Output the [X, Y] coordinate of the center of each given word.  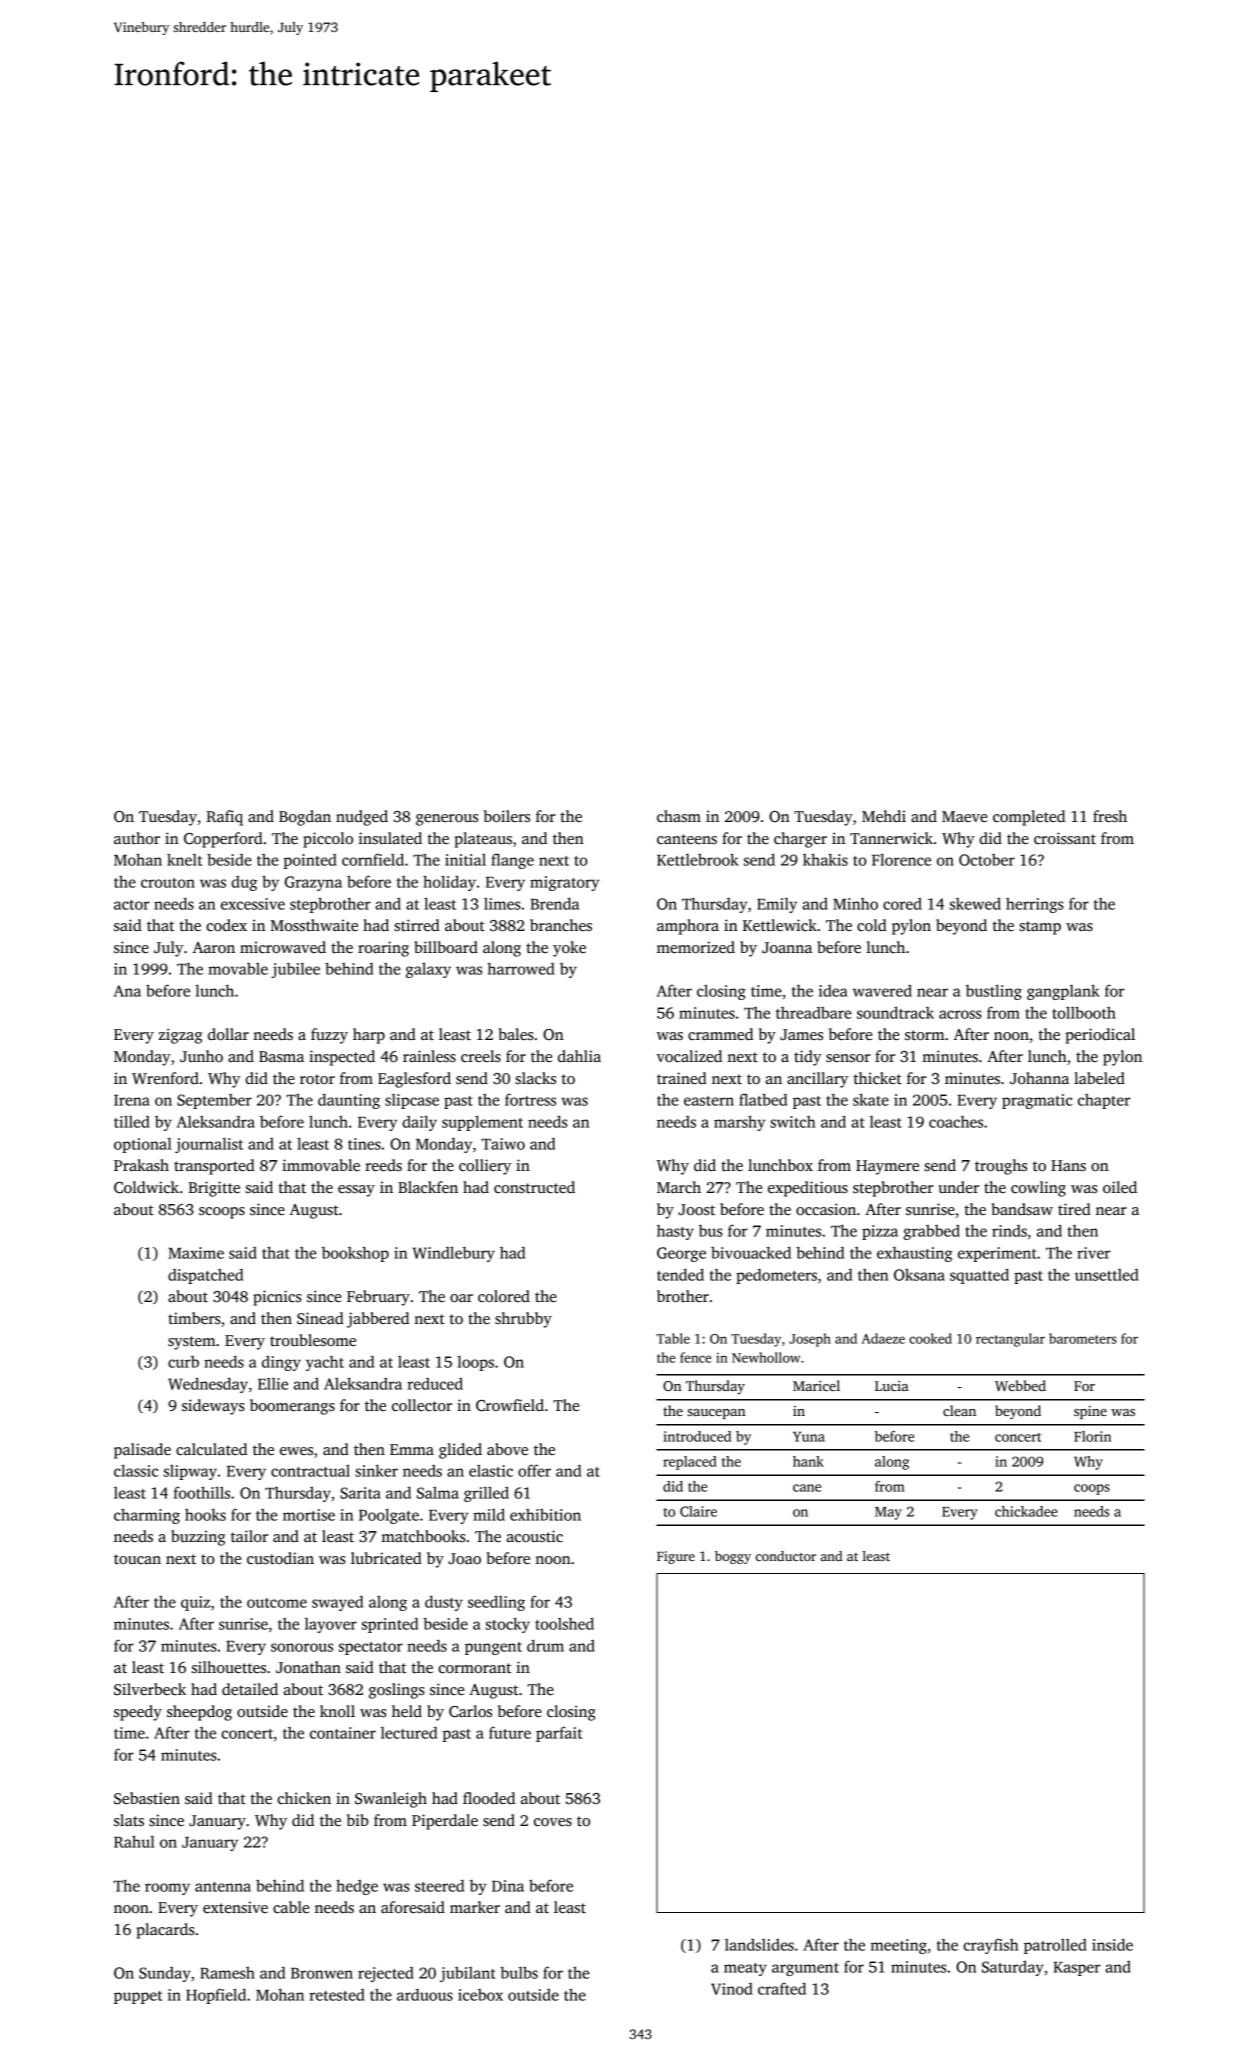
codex [226, 925]
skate [871, 1099]
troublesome [313, 1340]
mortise [309, 1515]
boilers [507, 816]
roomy [167, 1889]
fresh [1110, 816]
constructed [534, 1187]
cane [807, 1488]
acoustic [534, 1536]
